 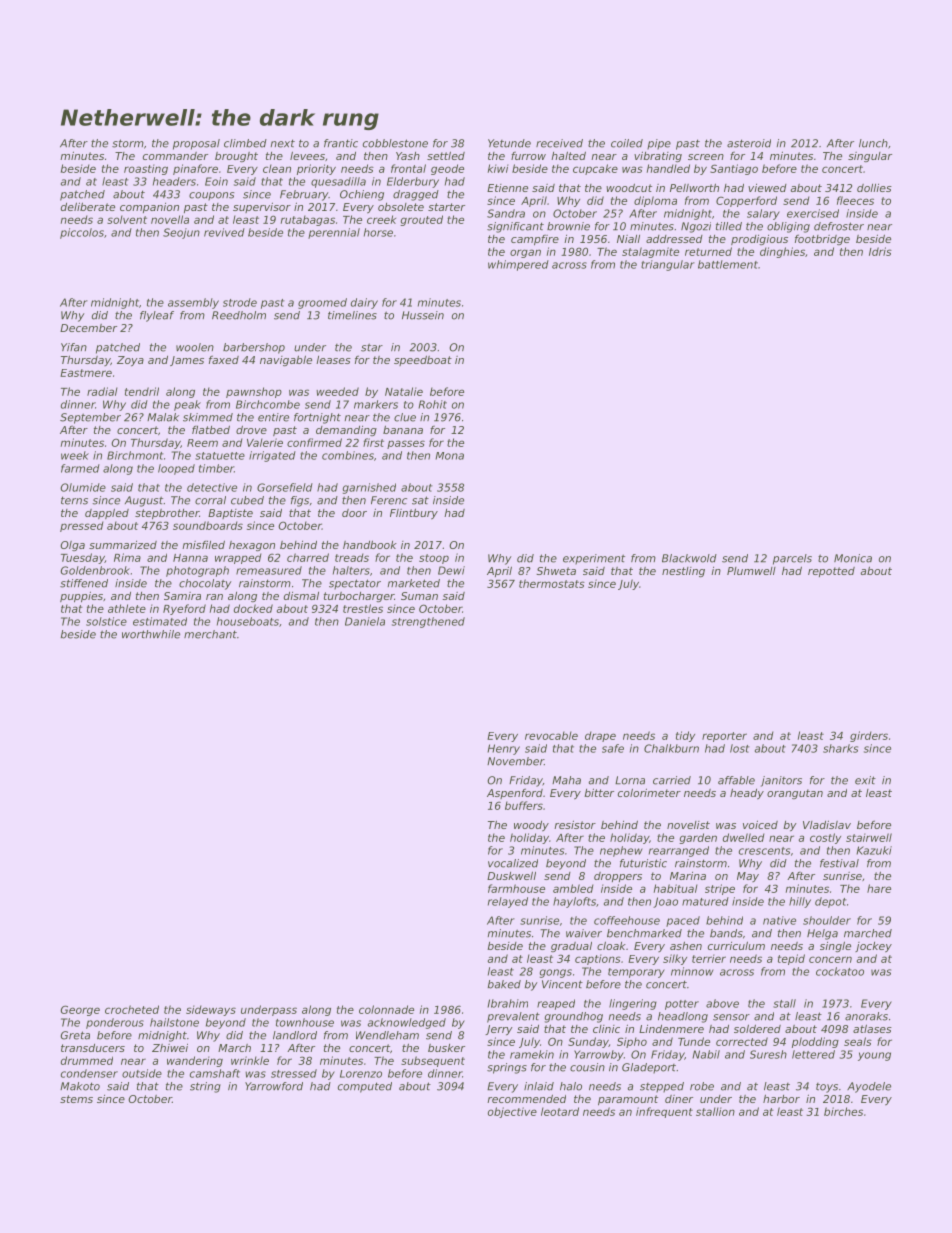 What do you see at coordinates (683, 572) in the document?
I see `nestling` at bounding box center [683, 572].
